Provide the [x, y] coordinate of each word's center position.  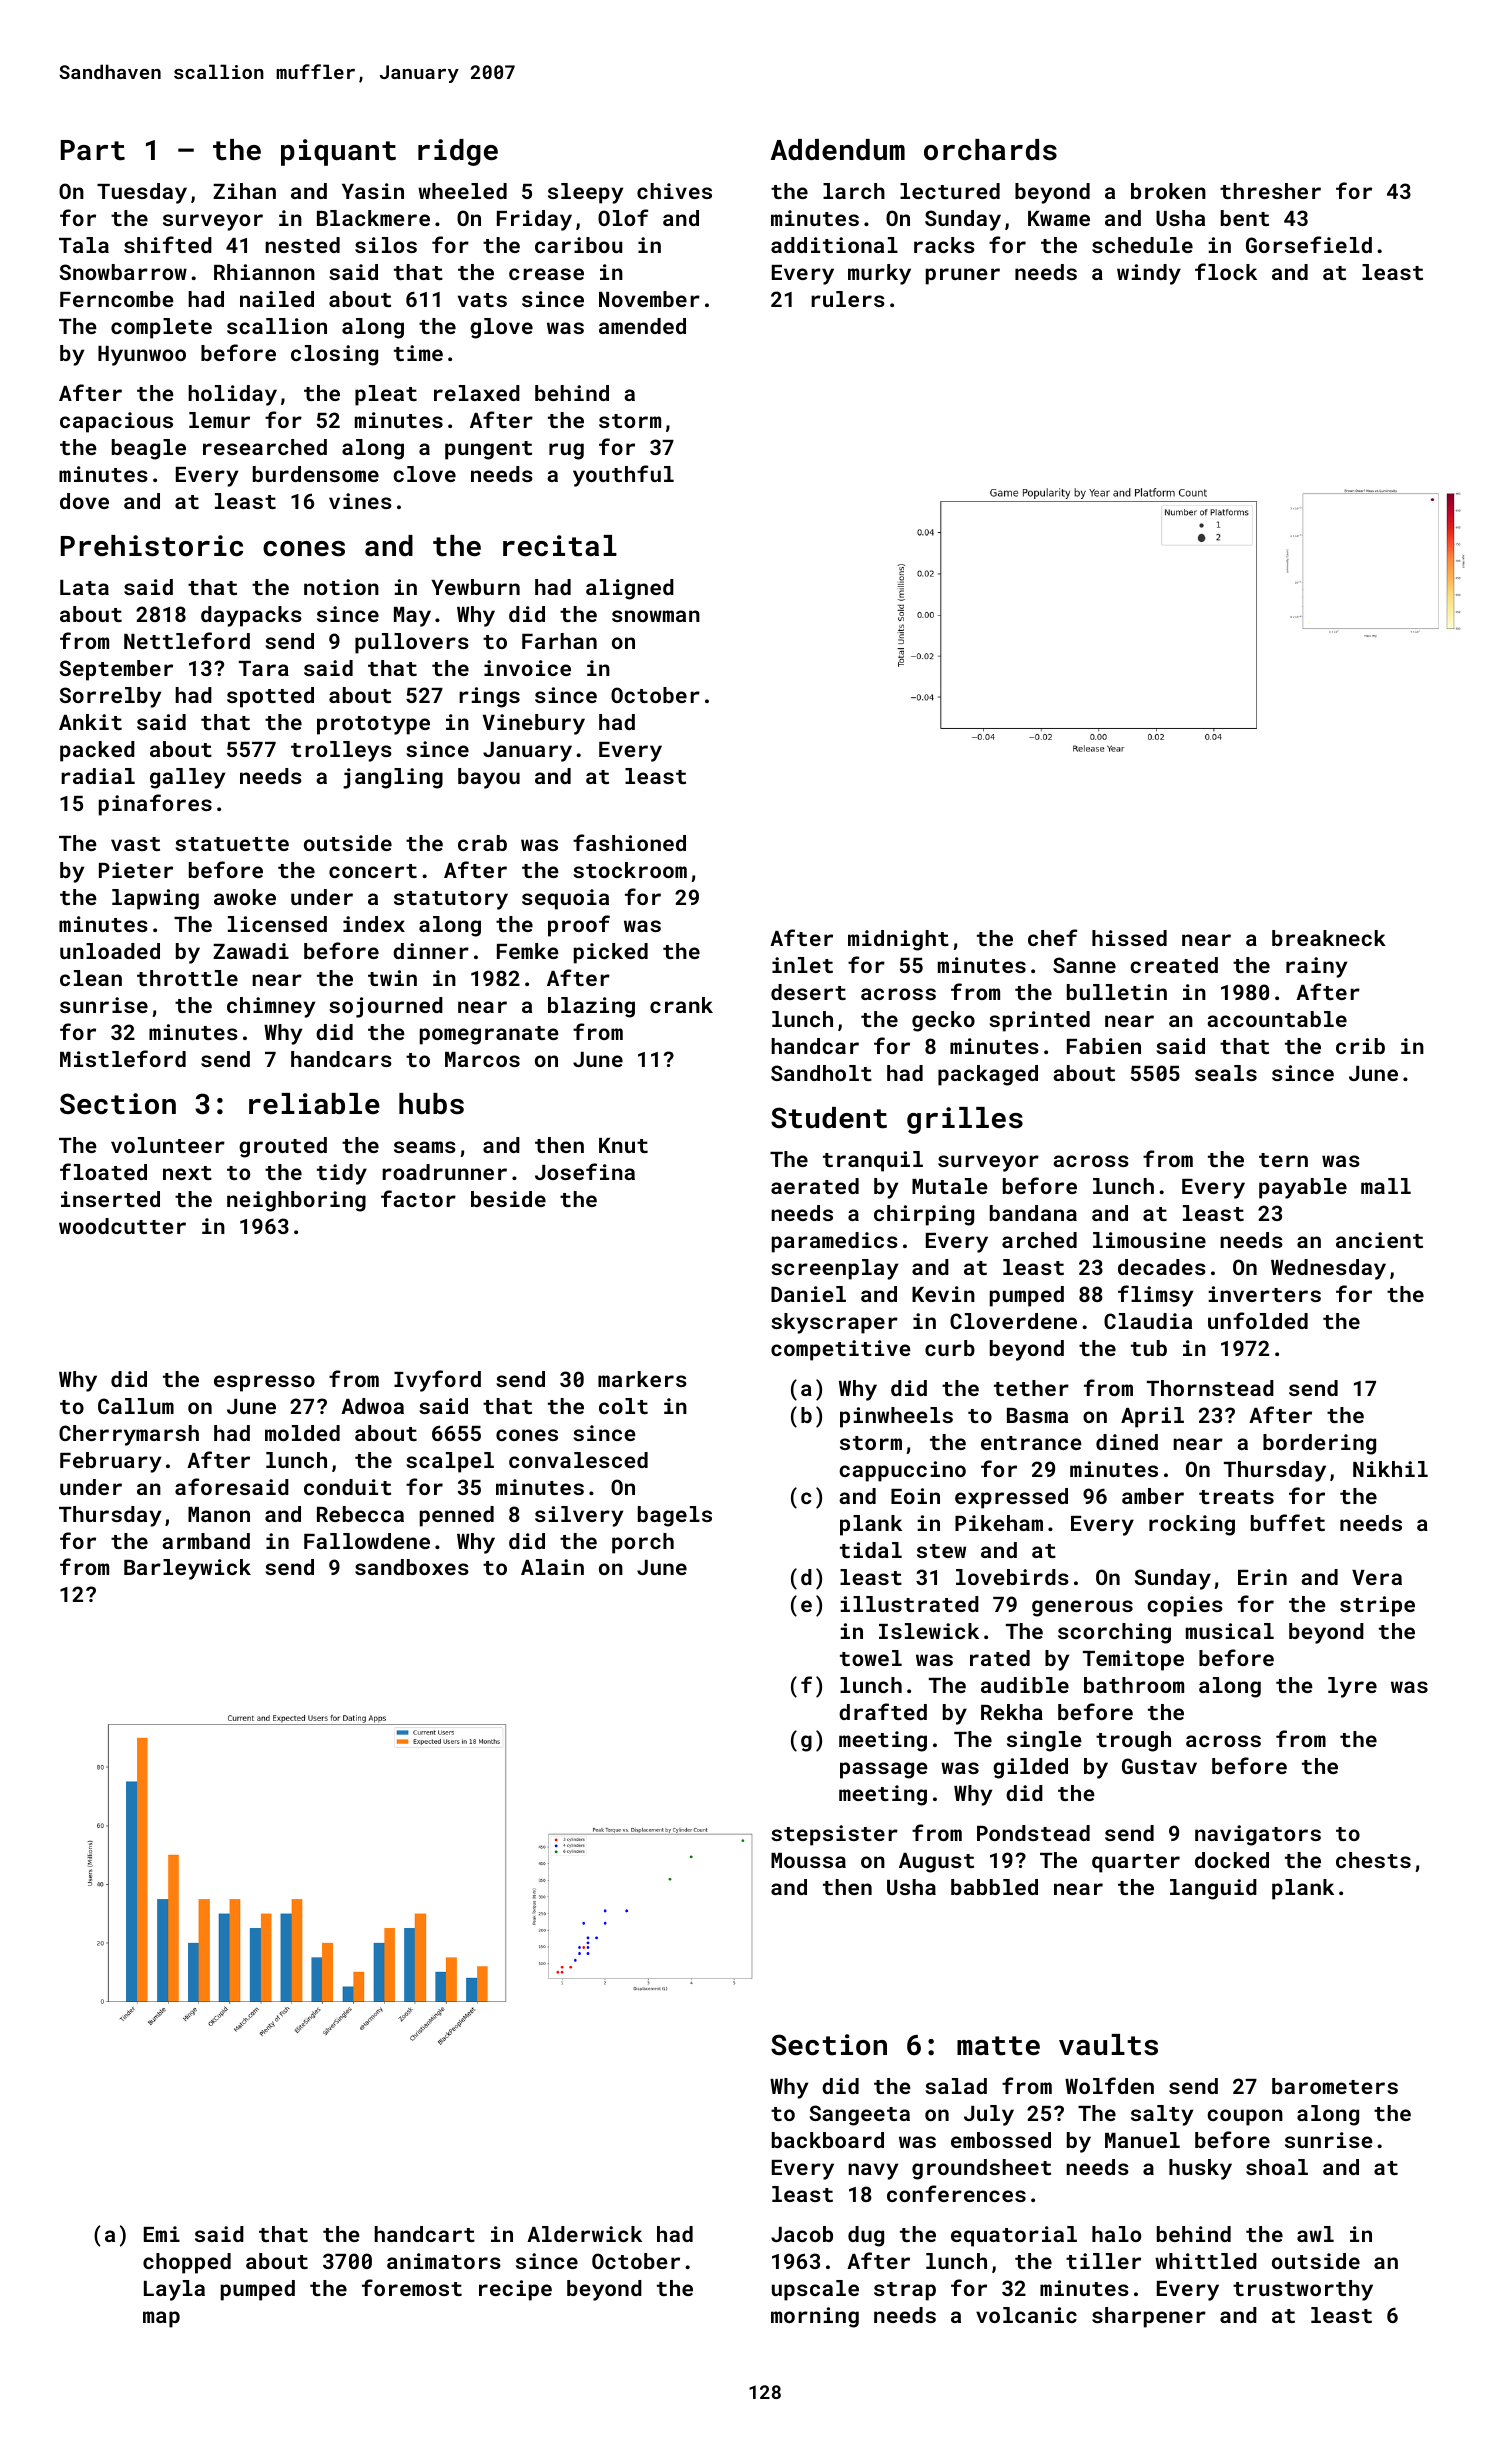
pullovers [412, 643]
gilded [1030, 1768]
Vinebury [534, 724]
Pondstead [1033, 1833]
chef [1052, 937]
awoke [245, 897]
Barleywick [187, 1569]
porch [643, 1543]
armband [206, 1541]
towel [871, 1658]
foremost [412, 2287]
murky [879, 274]
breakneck [1329, 938]
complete [161, 328]
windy [1149, 274]
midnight [898, 940]
